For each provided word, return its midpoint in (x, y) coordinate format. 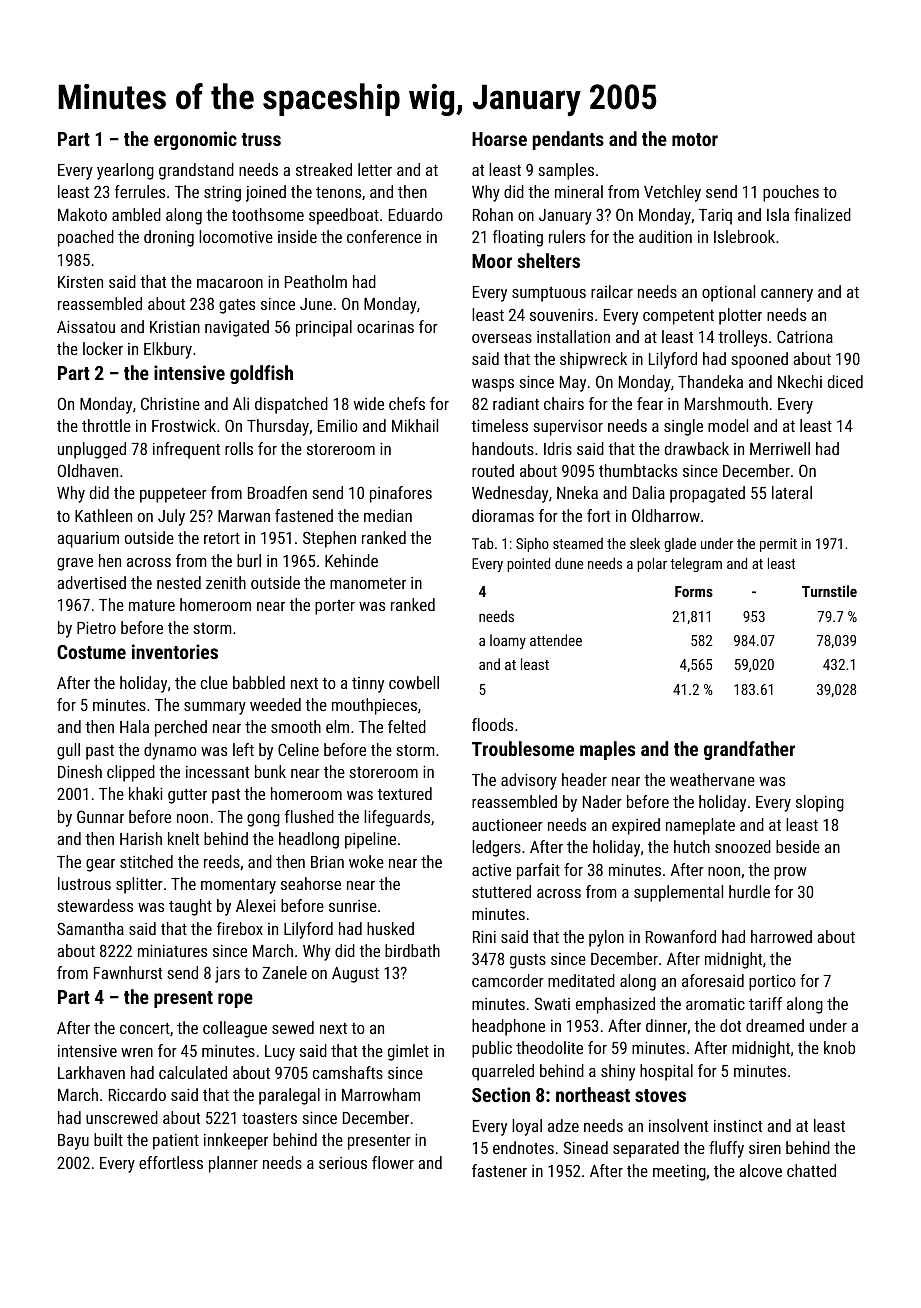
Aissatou (86, 326)
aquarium (88, 540)
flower (393, 1162)
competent (678, 317)
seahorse (311, 883)
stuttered (501, 891)
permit (778, 545)
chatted (811, 1170)
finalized (822, 214)
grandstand (196, 171)
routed (493, 470)
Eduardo (416, 214)
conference (384, 236)
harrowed (781, 936)
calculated (193, 1072)
